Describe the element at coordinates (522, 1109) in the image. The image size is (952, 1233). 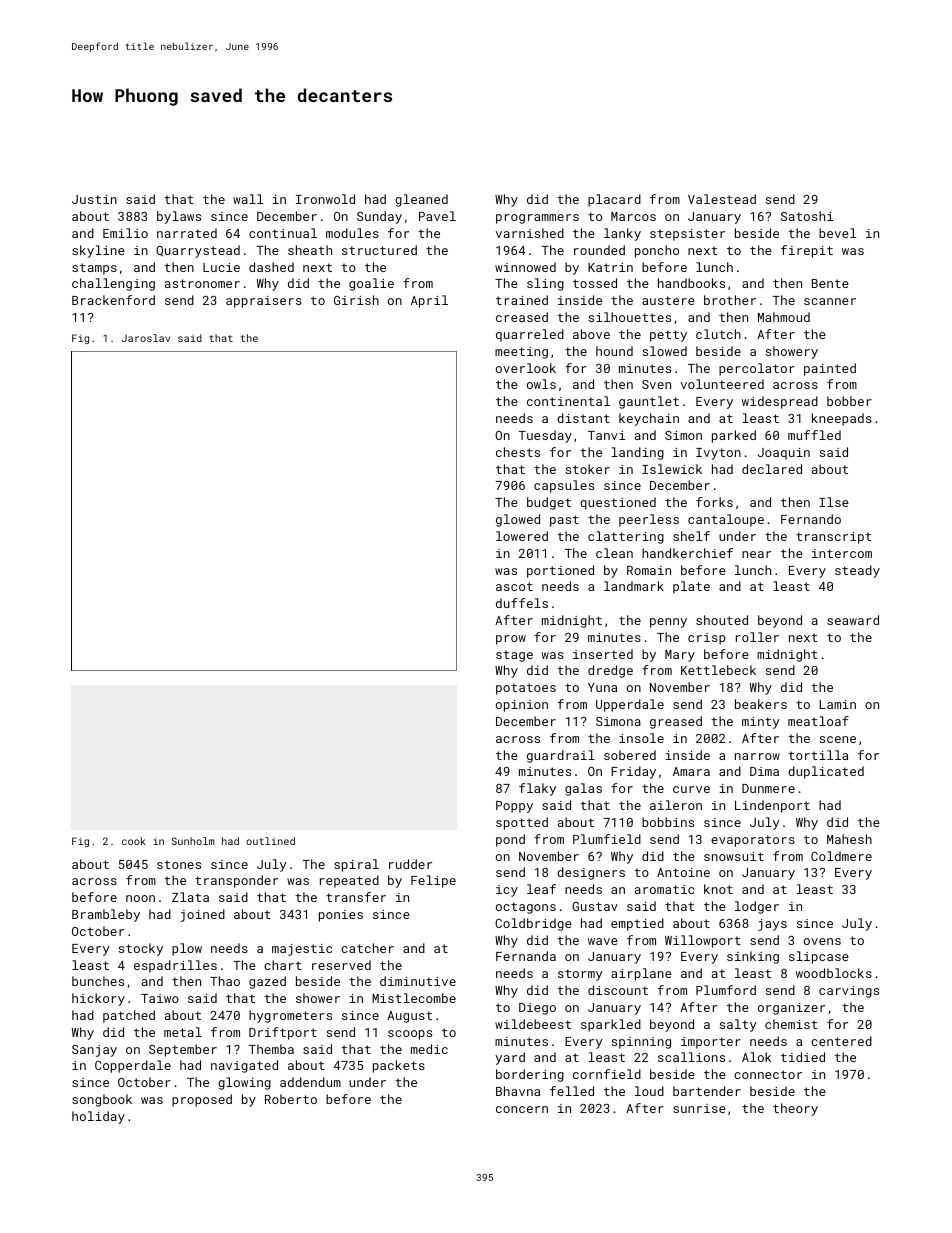
I see `concern` at that location.
